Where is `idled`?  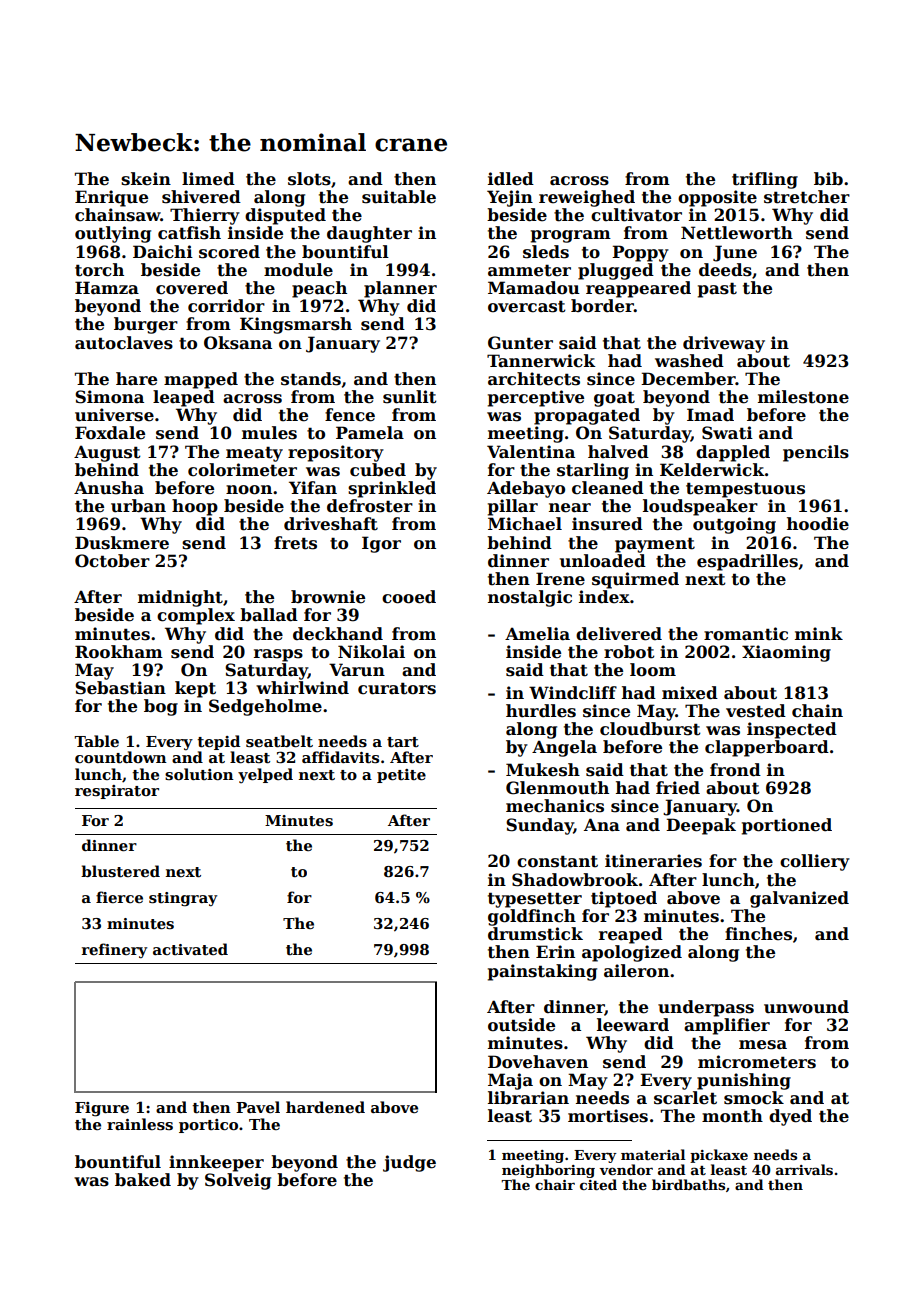 idled is located at coordinates (511, 179).
